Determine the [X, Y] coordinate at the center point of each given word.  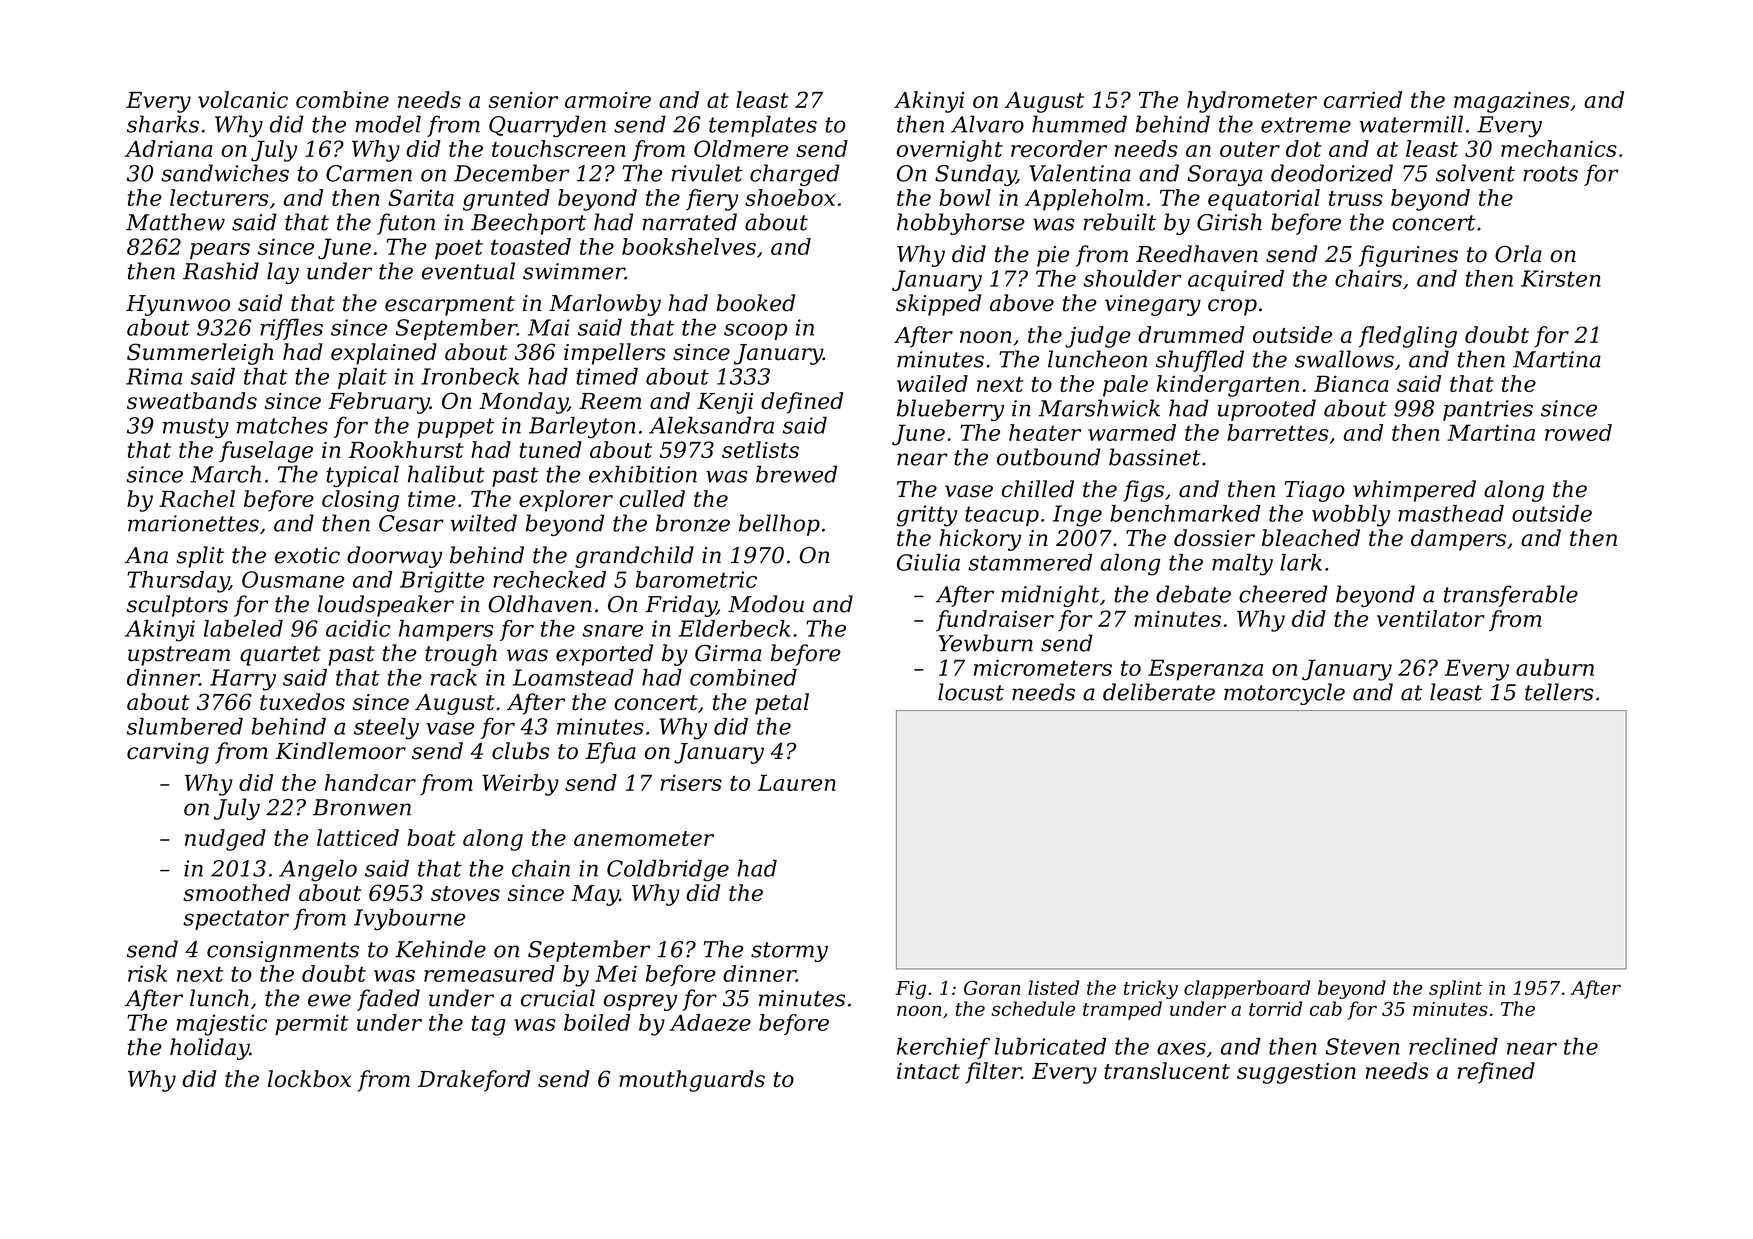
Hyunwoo [178, 305]
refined [1496, 1073]
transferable [1511, 596]
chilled [1038, 489]
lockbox [309, 1078]
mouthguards [692, 1081]
